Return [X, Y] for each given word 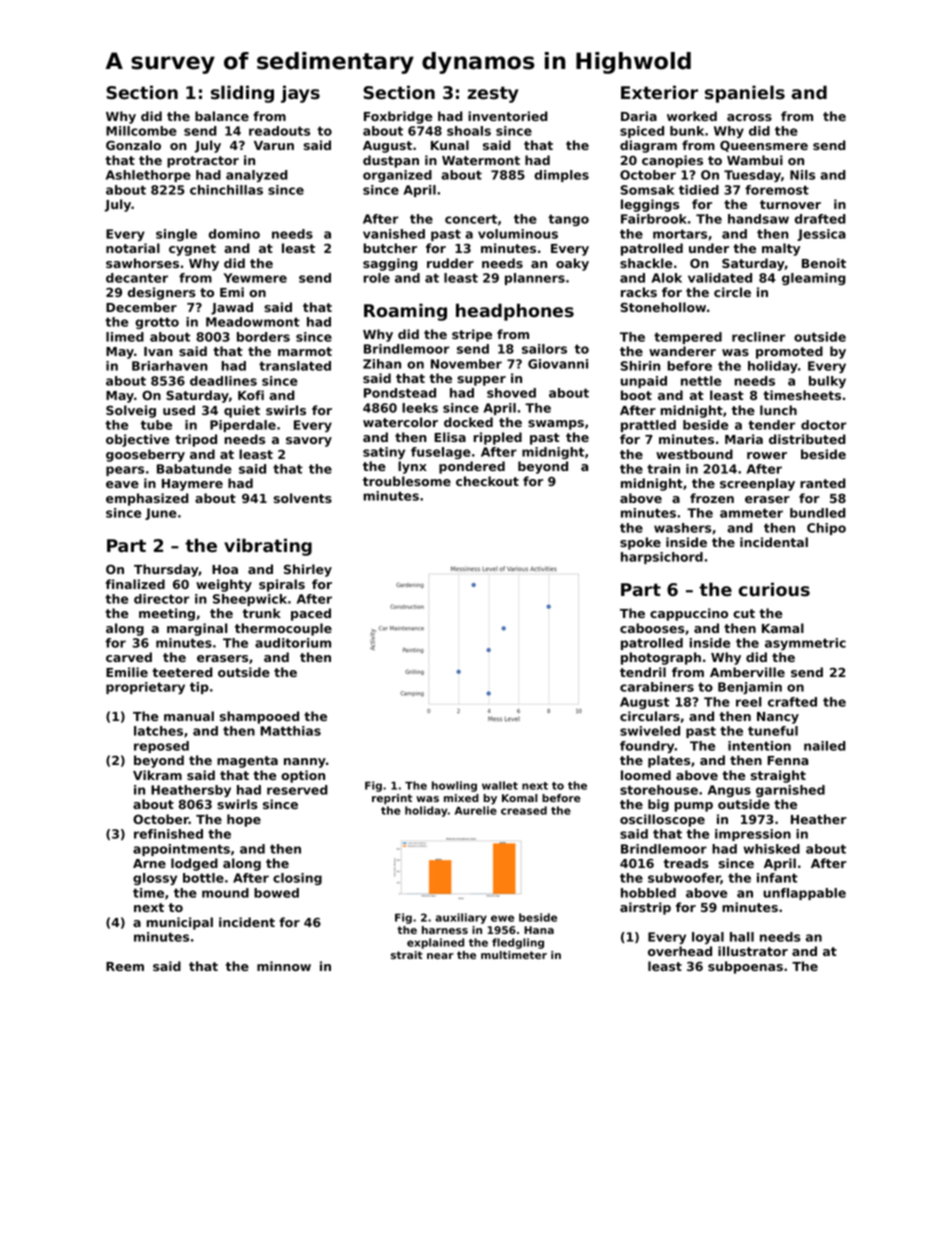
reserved [297, 790]
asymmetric [805, 644]
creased [524, 810]
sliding [242, 94]
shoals [469, 131]
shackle [646, 263]
